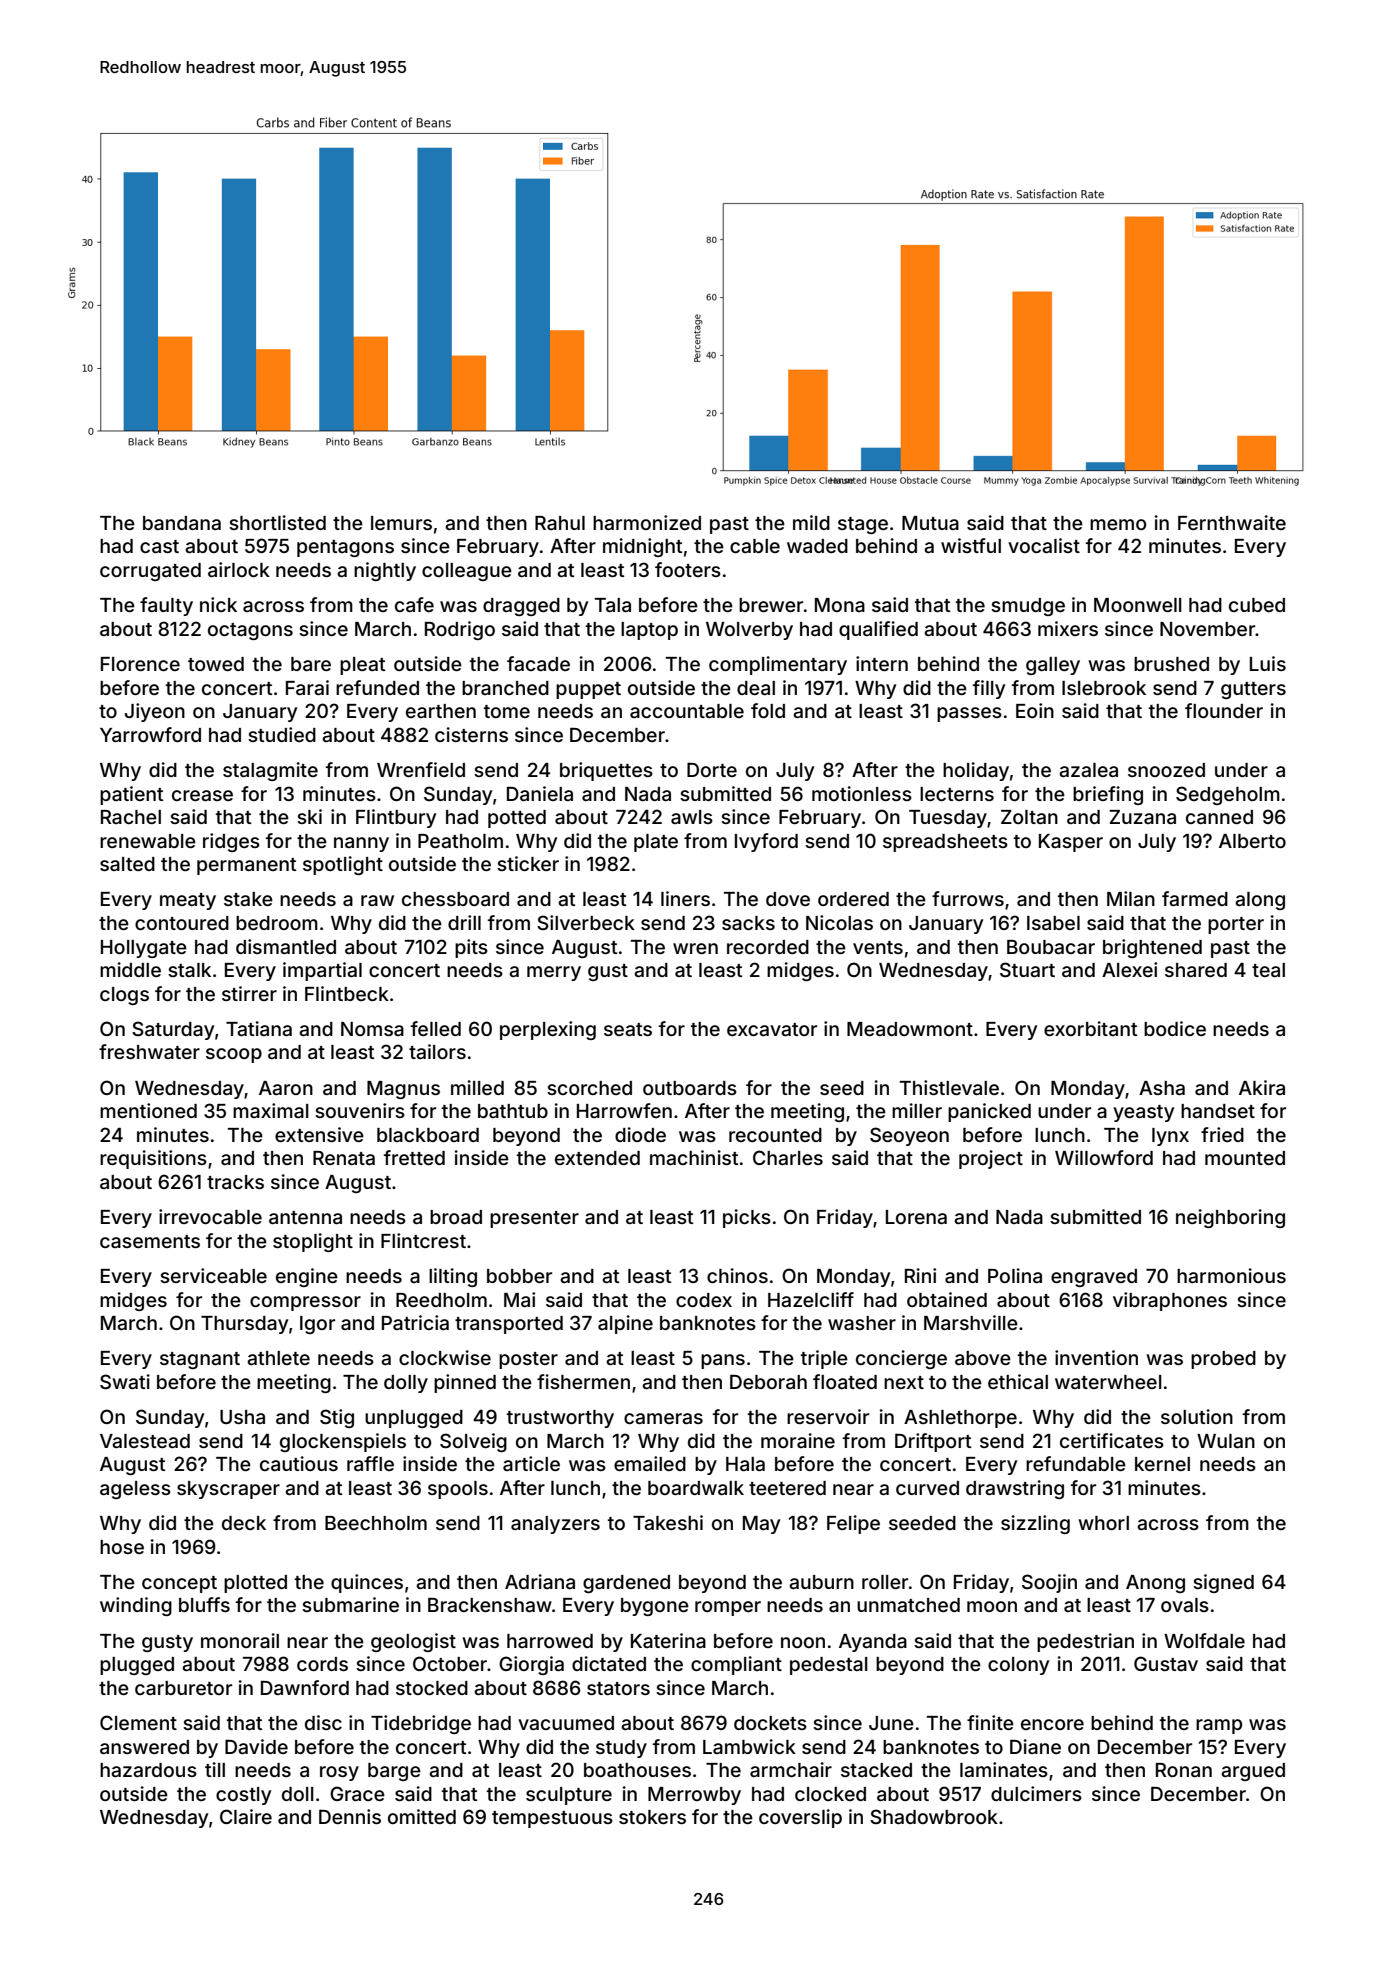 Image resolution: width=1386 pixels, height=1969 pixels. Describe the element at coordinates (286, 946) in the screenshot. I see `dismantled` at that location.
